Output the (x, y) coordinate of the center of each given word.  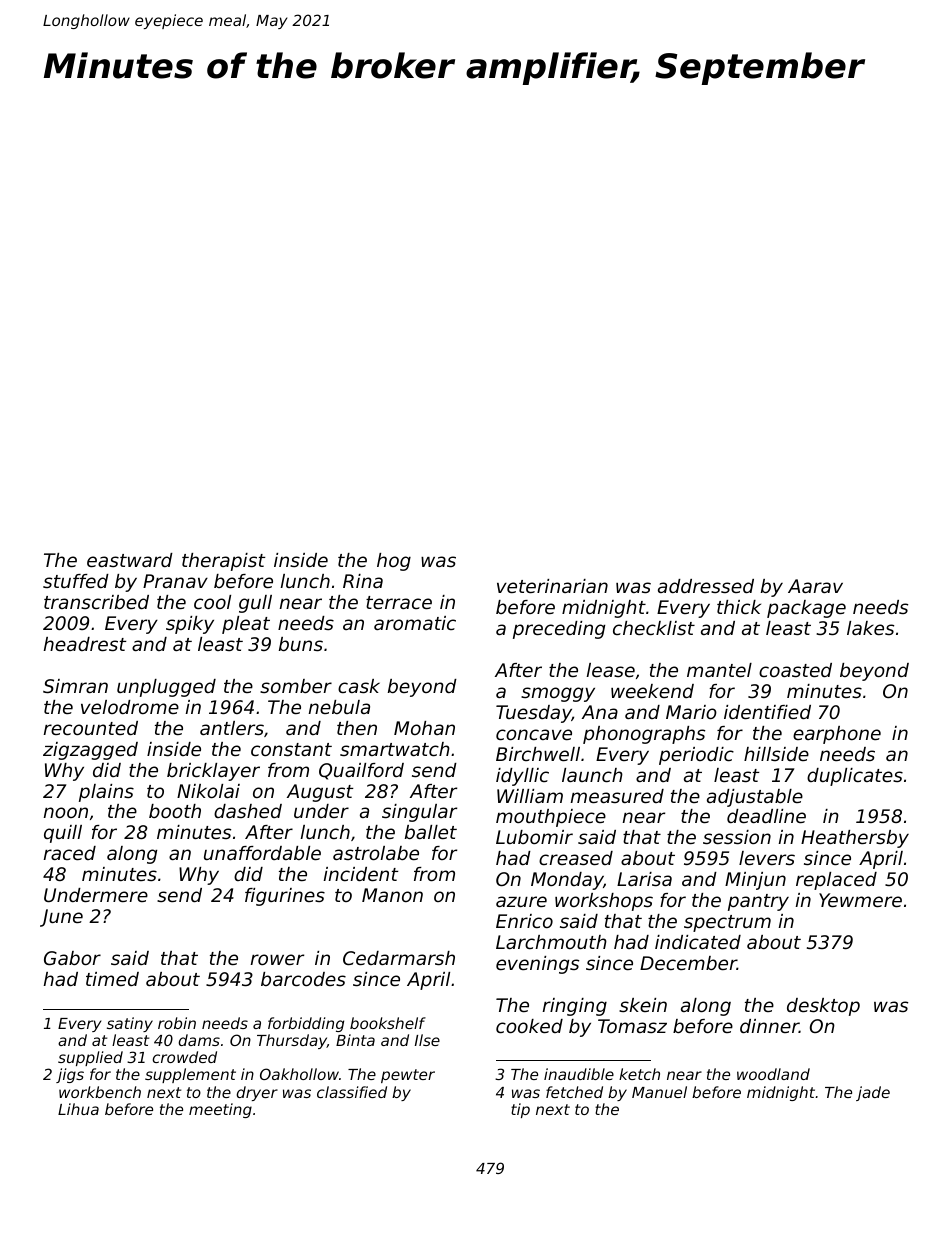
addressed (706, 586)
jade (873, 1093)
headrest (85, 644)
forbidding (306, 1024)
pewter (408, 1076)
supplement (190, 1075)
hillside (776, 754)
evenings (537, 965)
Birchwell (538, 754)
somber (296, 686)
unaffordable (262, 853)
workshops (604, 902)
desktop (823, 1007)
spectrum (727, 923)
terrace (399, 602)
